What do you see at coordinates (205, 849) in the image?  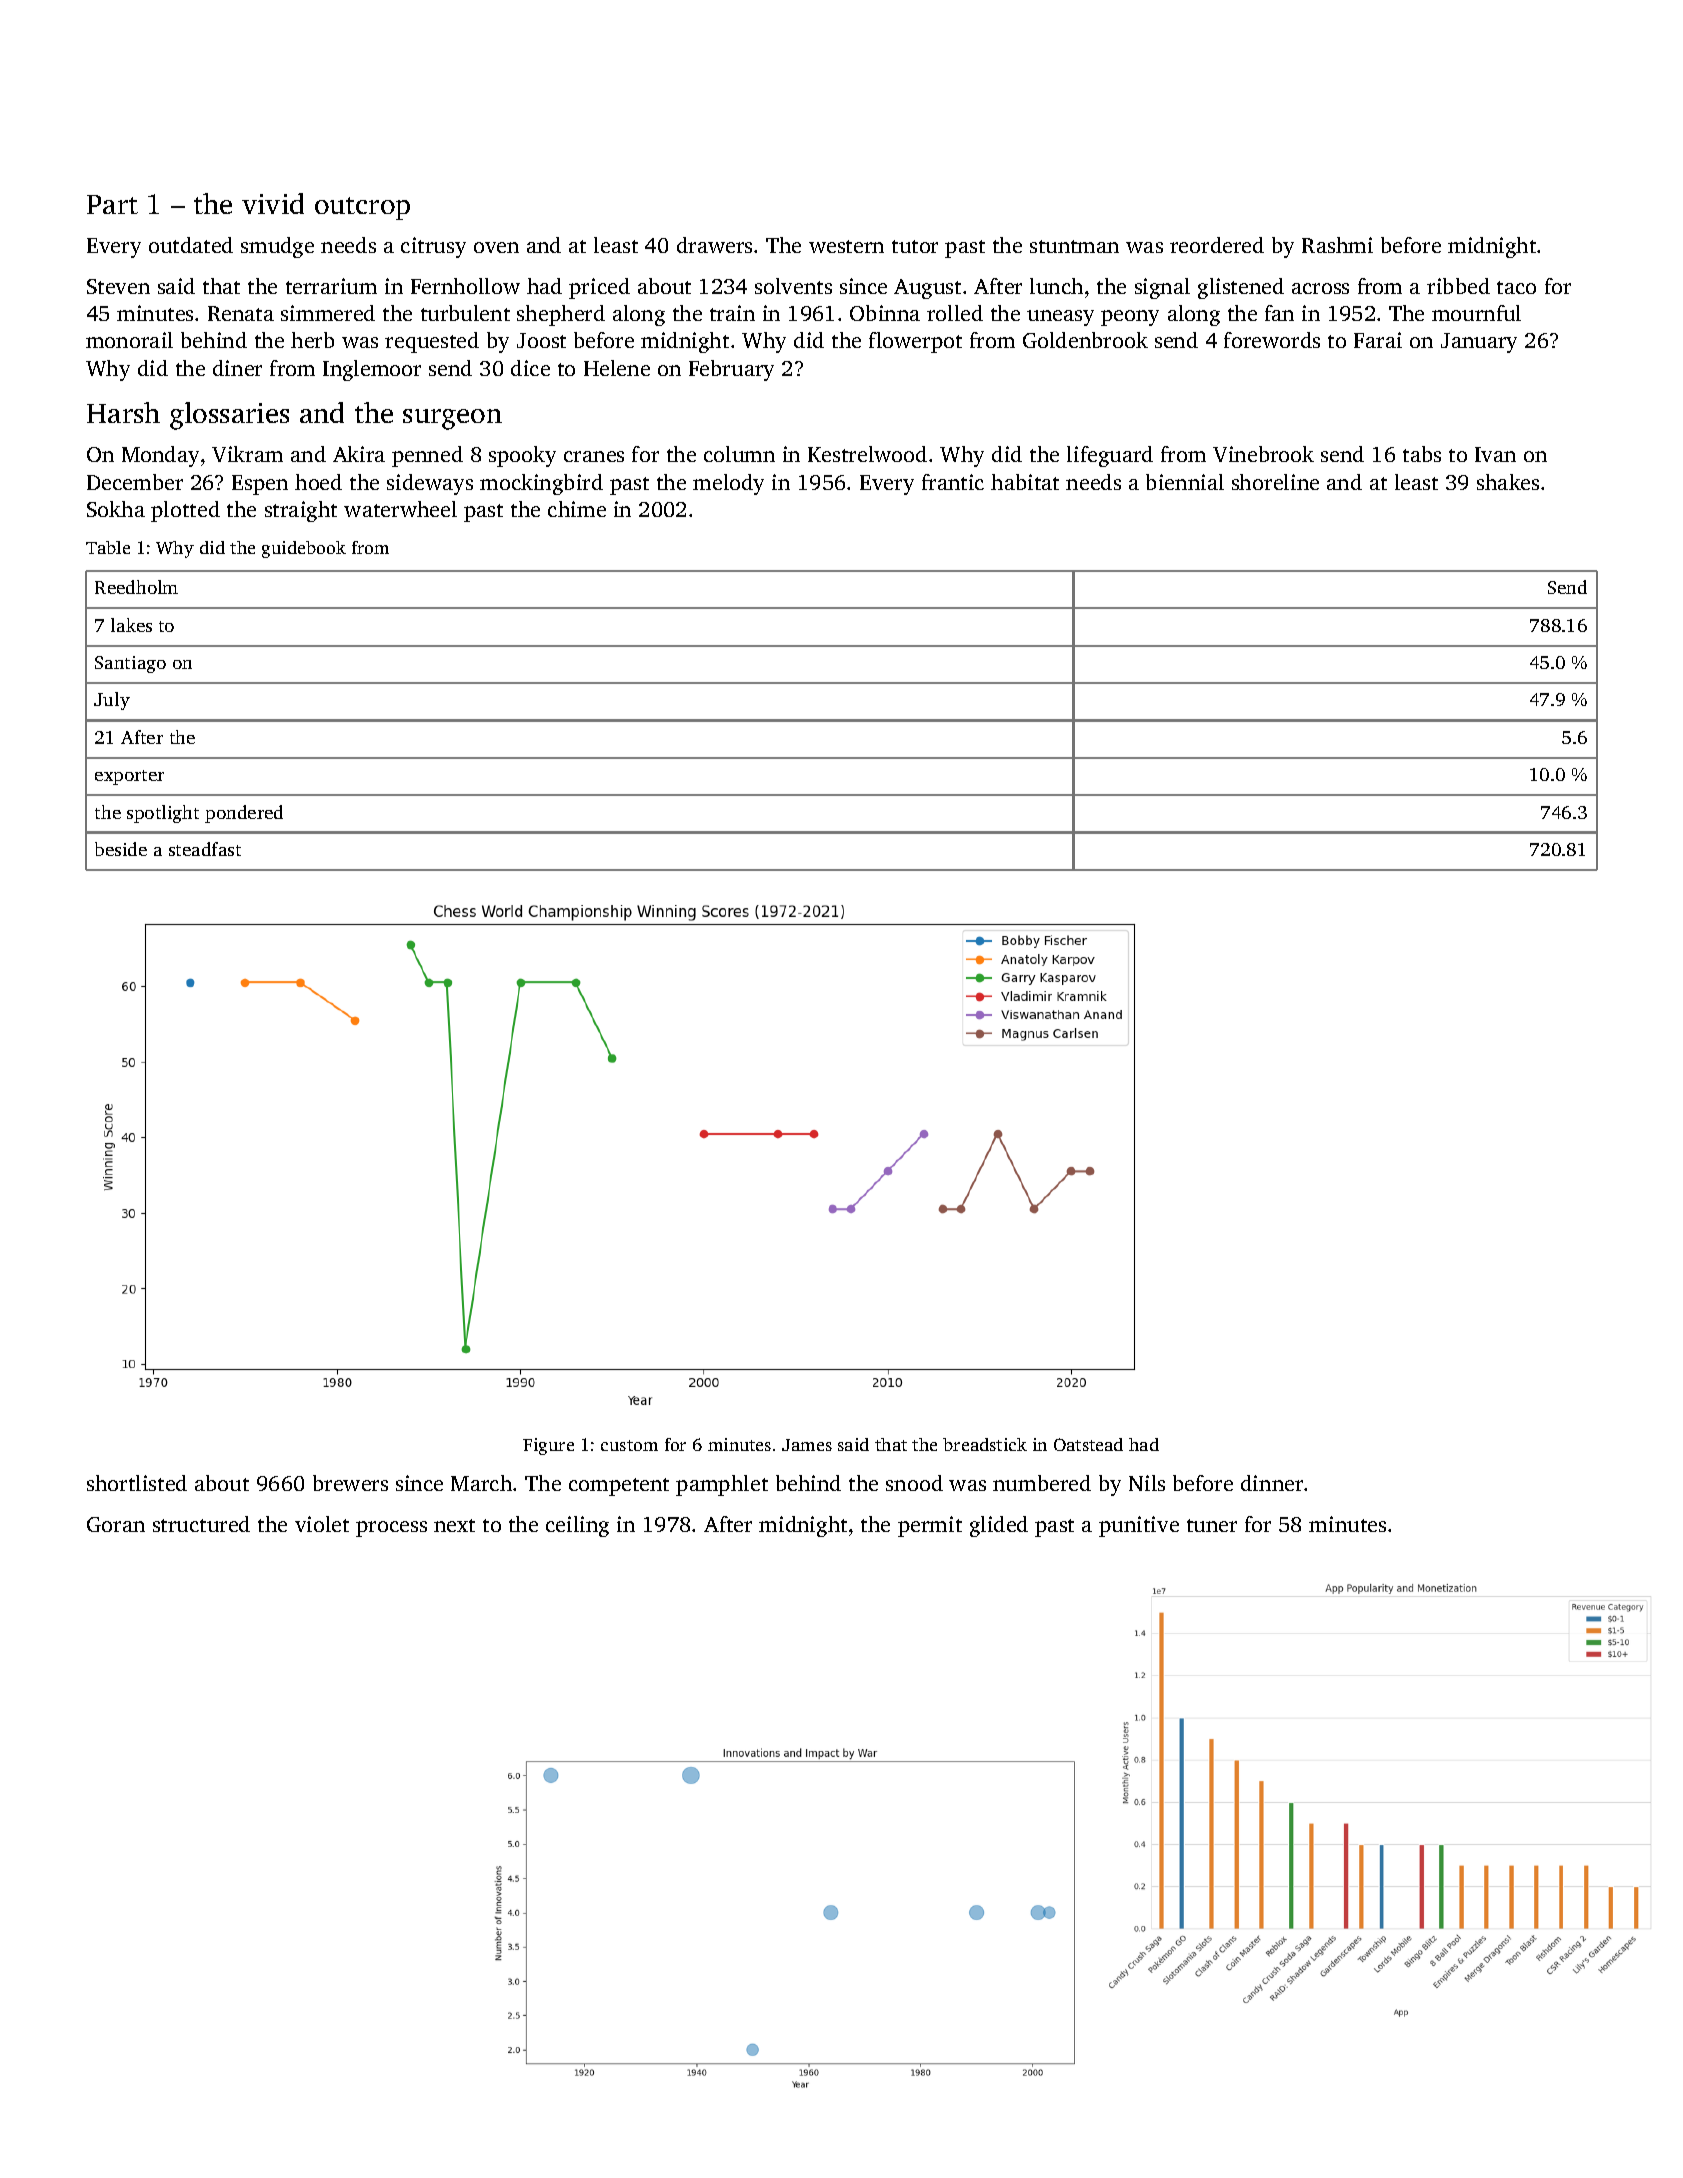 I see `steadfast` at bounding box center [205, 849].
